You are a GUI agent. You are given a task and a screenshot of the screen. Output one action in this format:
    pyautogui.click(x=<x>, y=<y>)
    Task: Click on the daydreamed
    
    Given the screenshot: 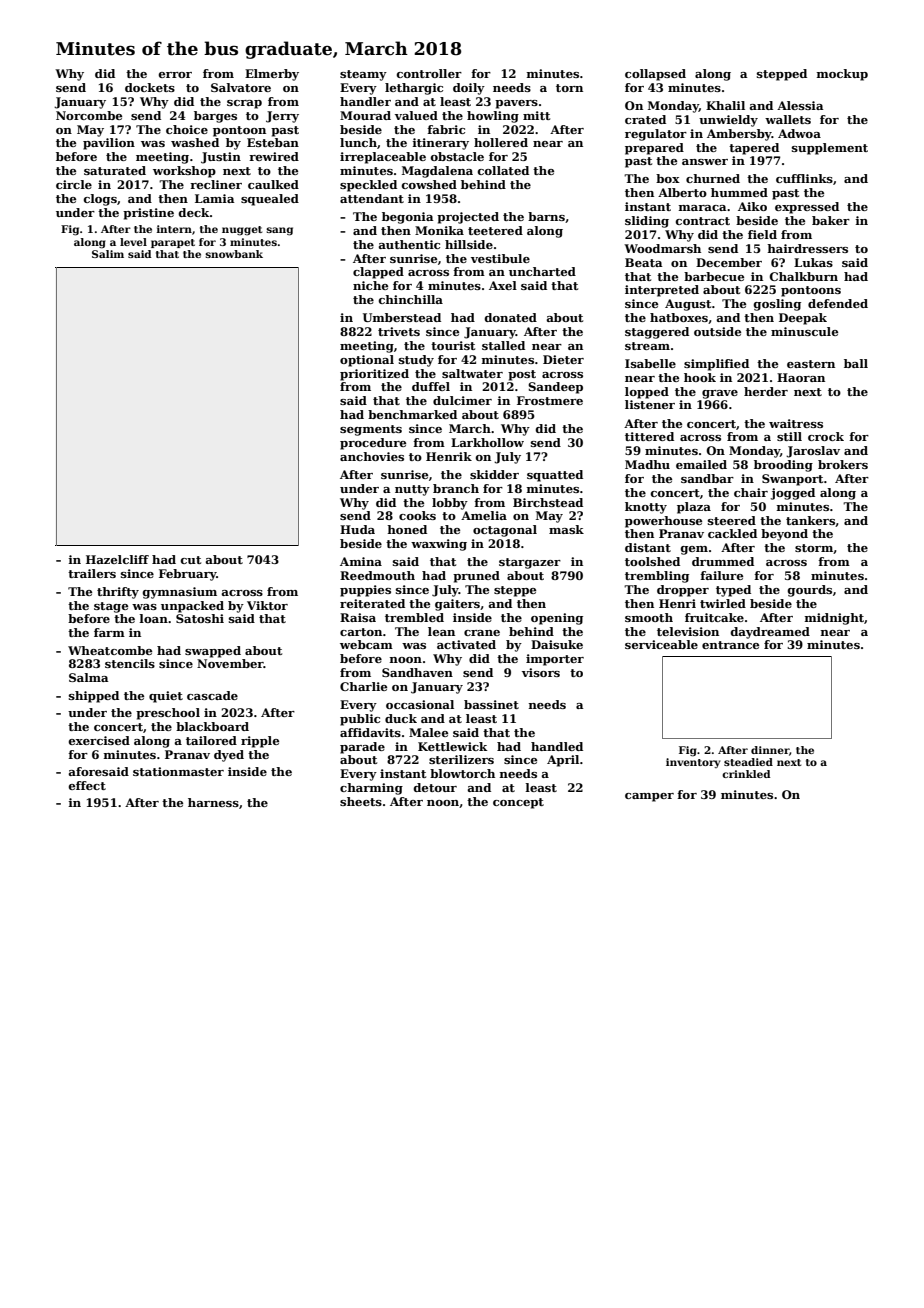 What is the action you would take?
    pyautogui.click(x=770, y=633)
